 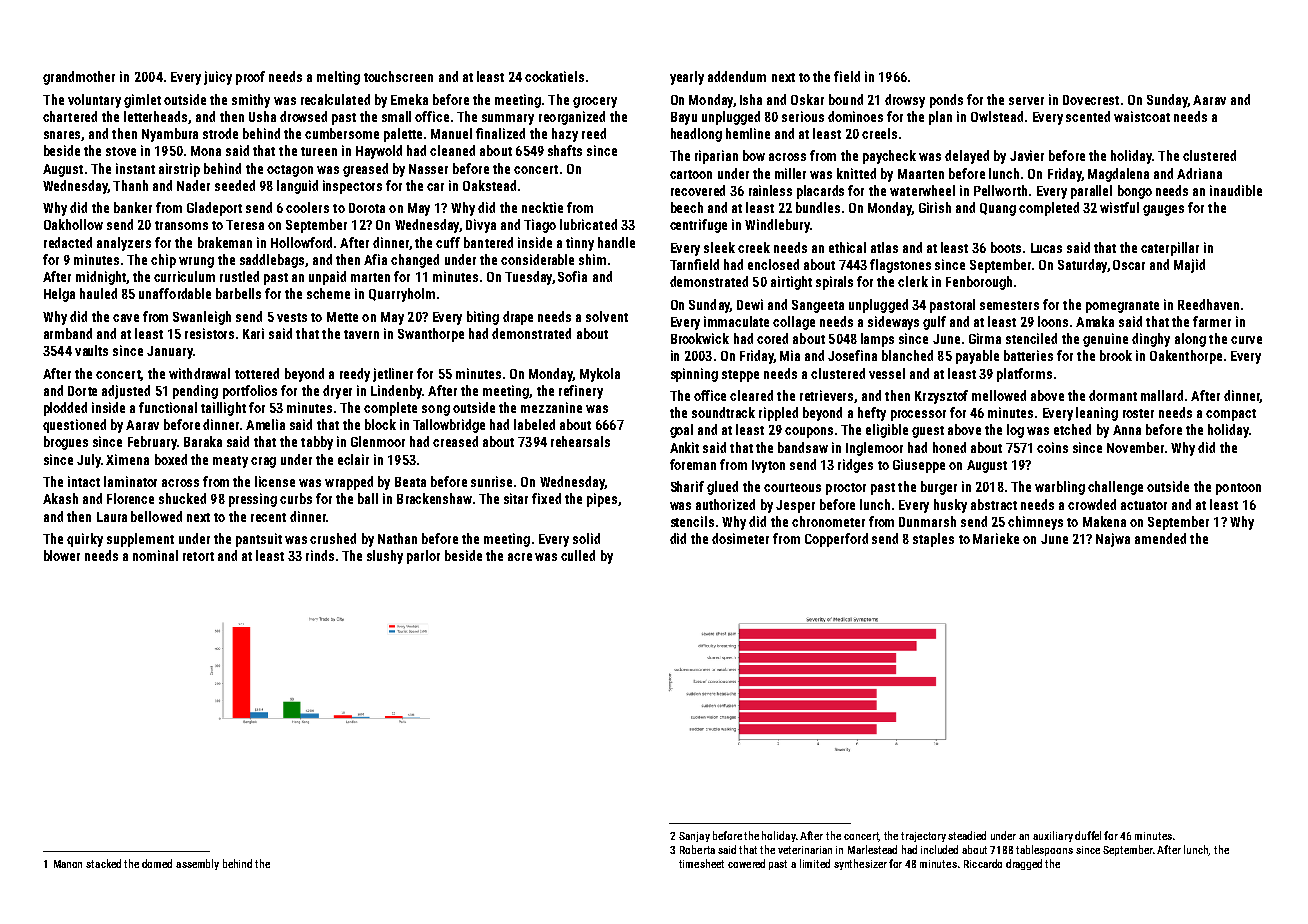 I want to click on solvent, so click(x=607, y=316).
